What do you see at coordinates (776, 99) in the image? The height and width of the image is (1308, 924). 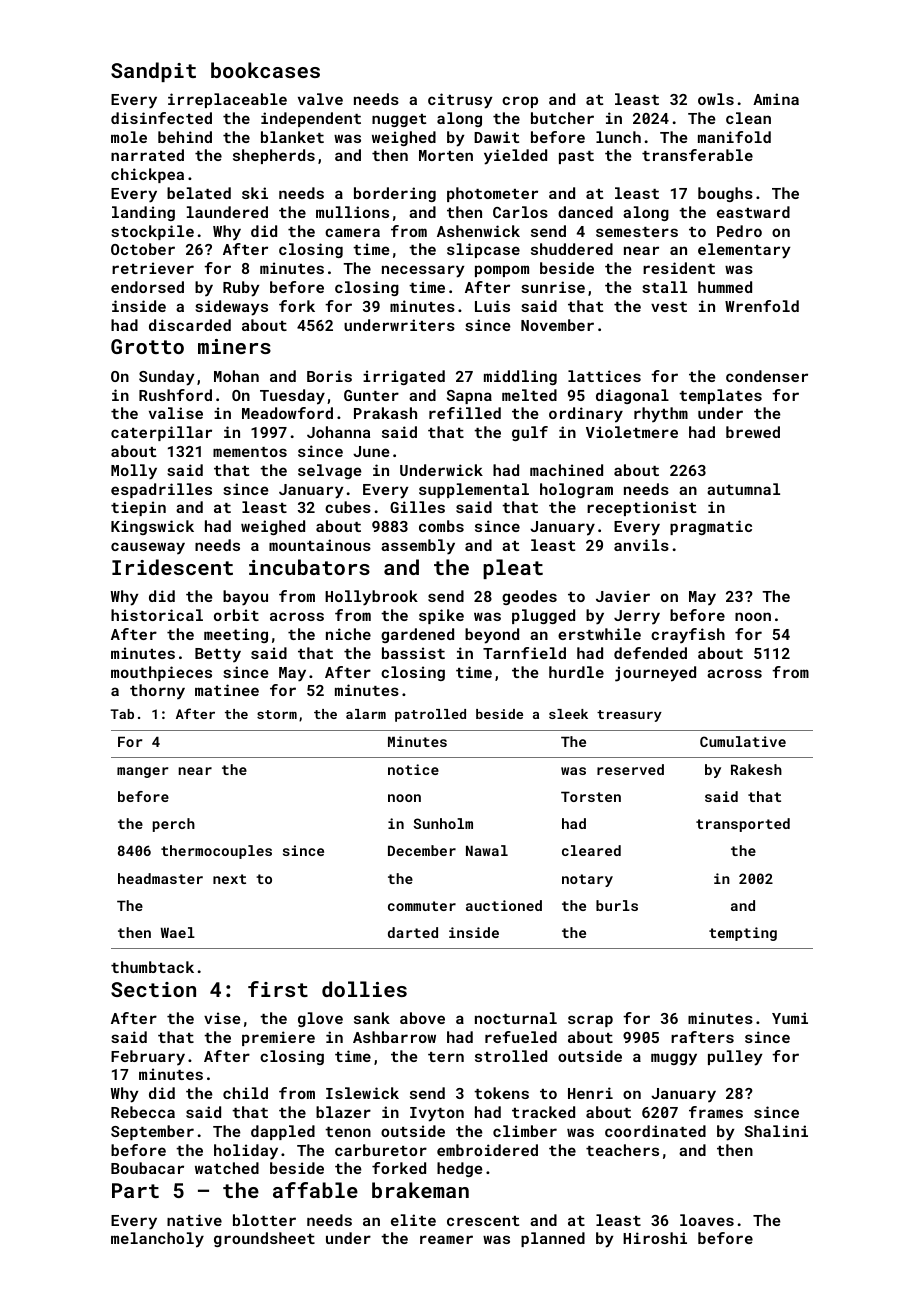 I see `Amina` at bounding box center [776, 99].
